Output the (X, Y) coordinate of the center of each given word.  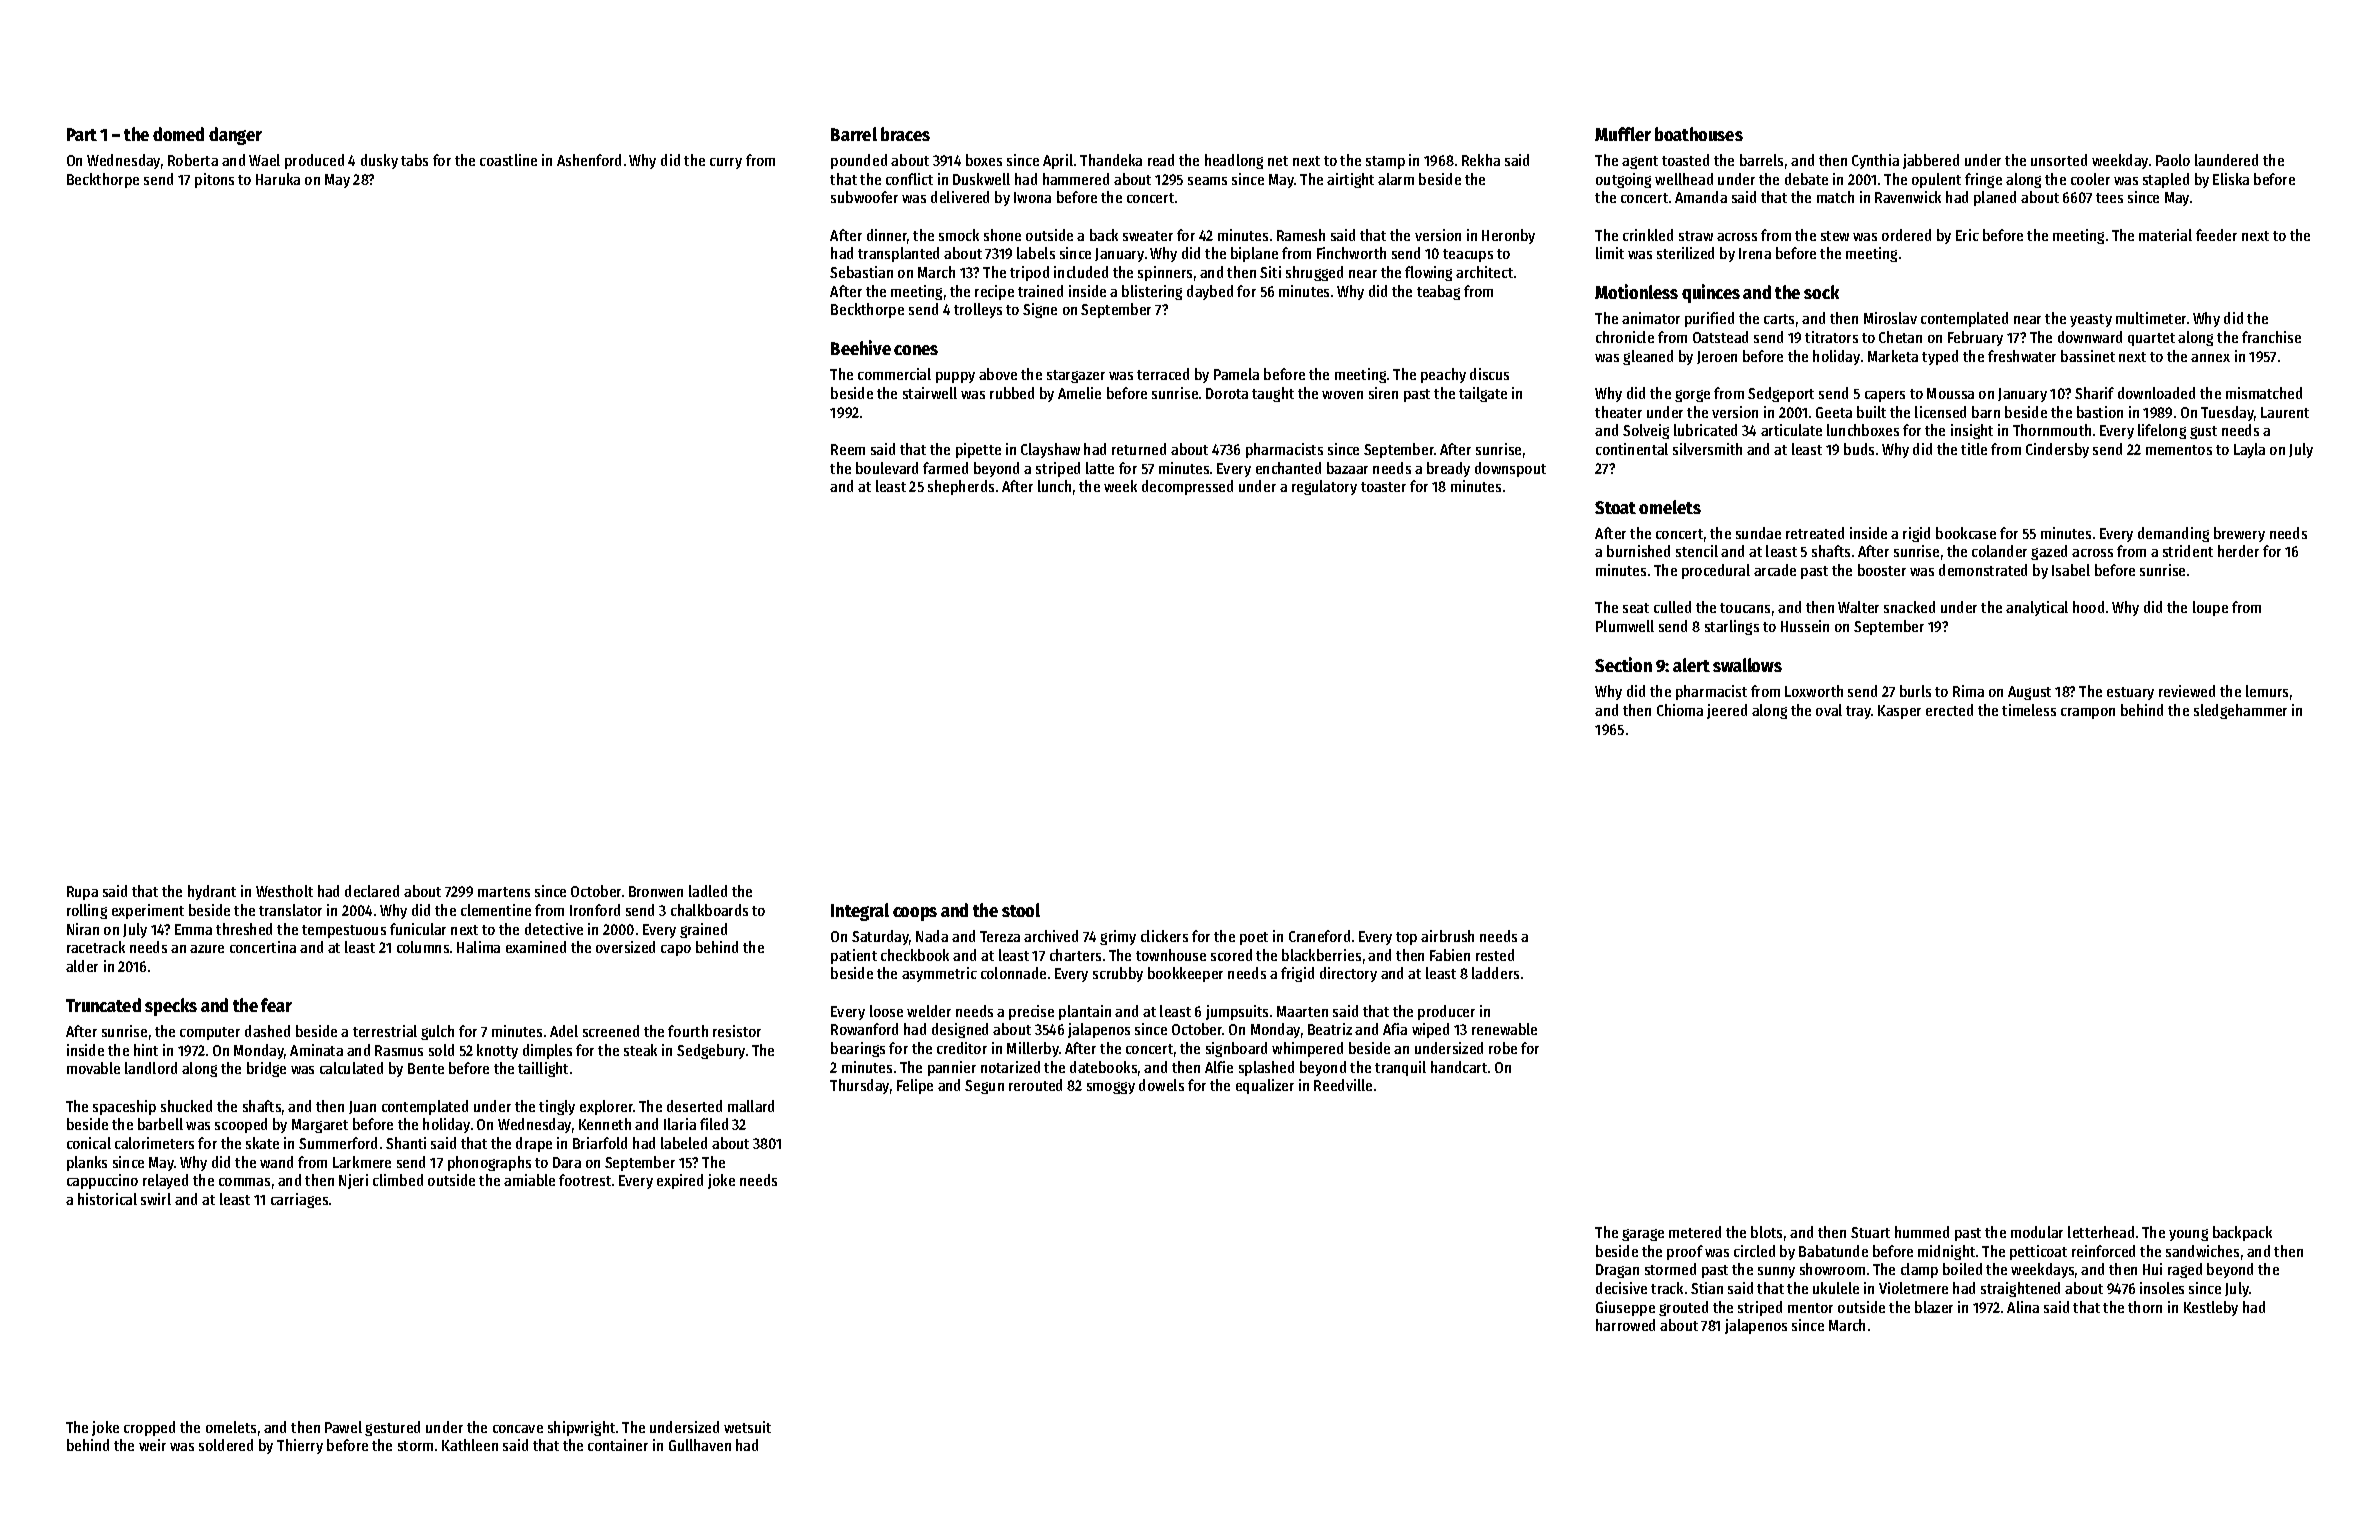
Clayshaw (1050, 450)
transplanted (898, 254)
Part (82, 134)
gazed (2049, 552)
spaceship (124, 1107)
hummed (1922, 1232)
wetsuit (747, 1427)
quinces (1711, 293)
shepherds (961, 487)
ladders (1495, 973)
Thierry (300, 1446)
